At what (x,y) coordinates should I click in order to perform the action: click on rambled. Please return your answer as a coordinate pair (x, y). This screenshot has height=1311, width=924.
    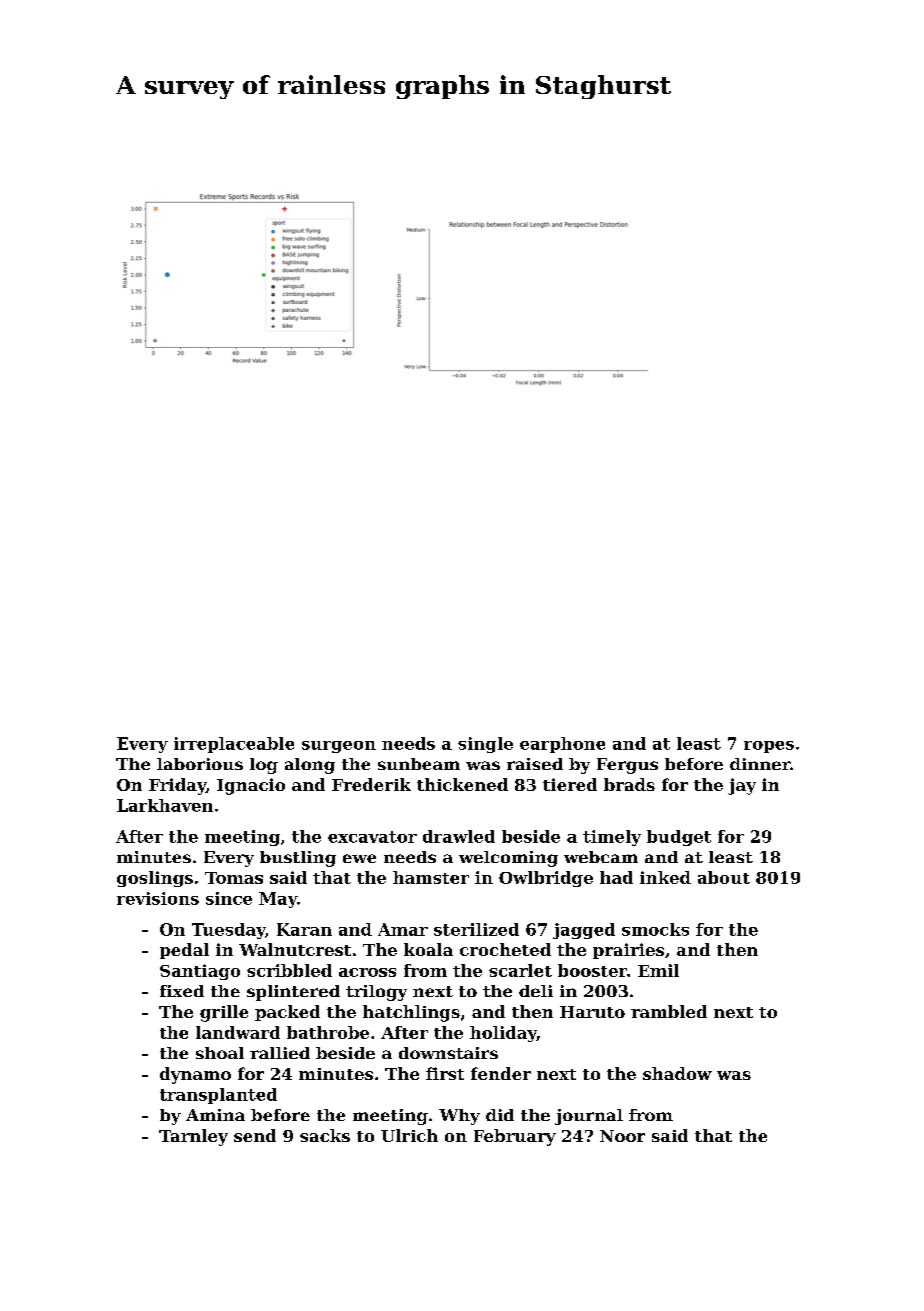
    Looking at the image, I should click on (669, 1011).
